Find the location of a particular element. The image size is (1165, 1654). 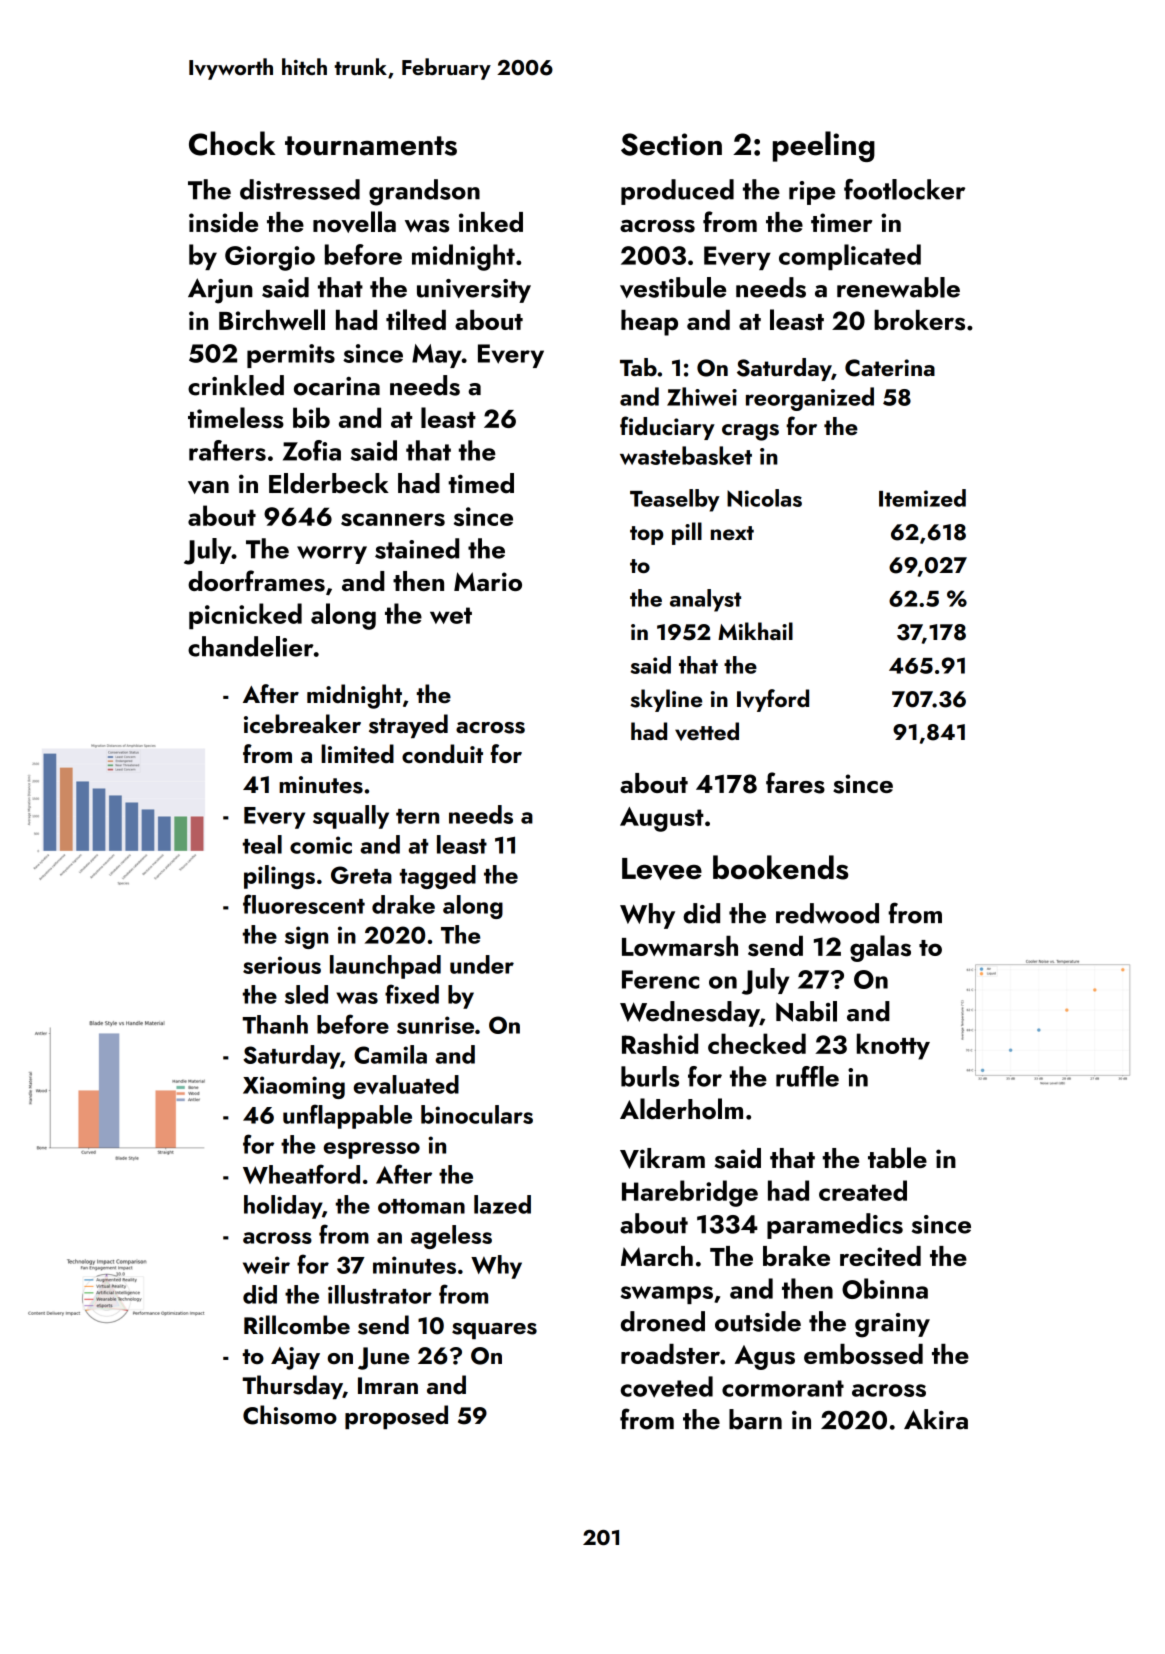

Ajay is located at coordinates (295, 1358).
